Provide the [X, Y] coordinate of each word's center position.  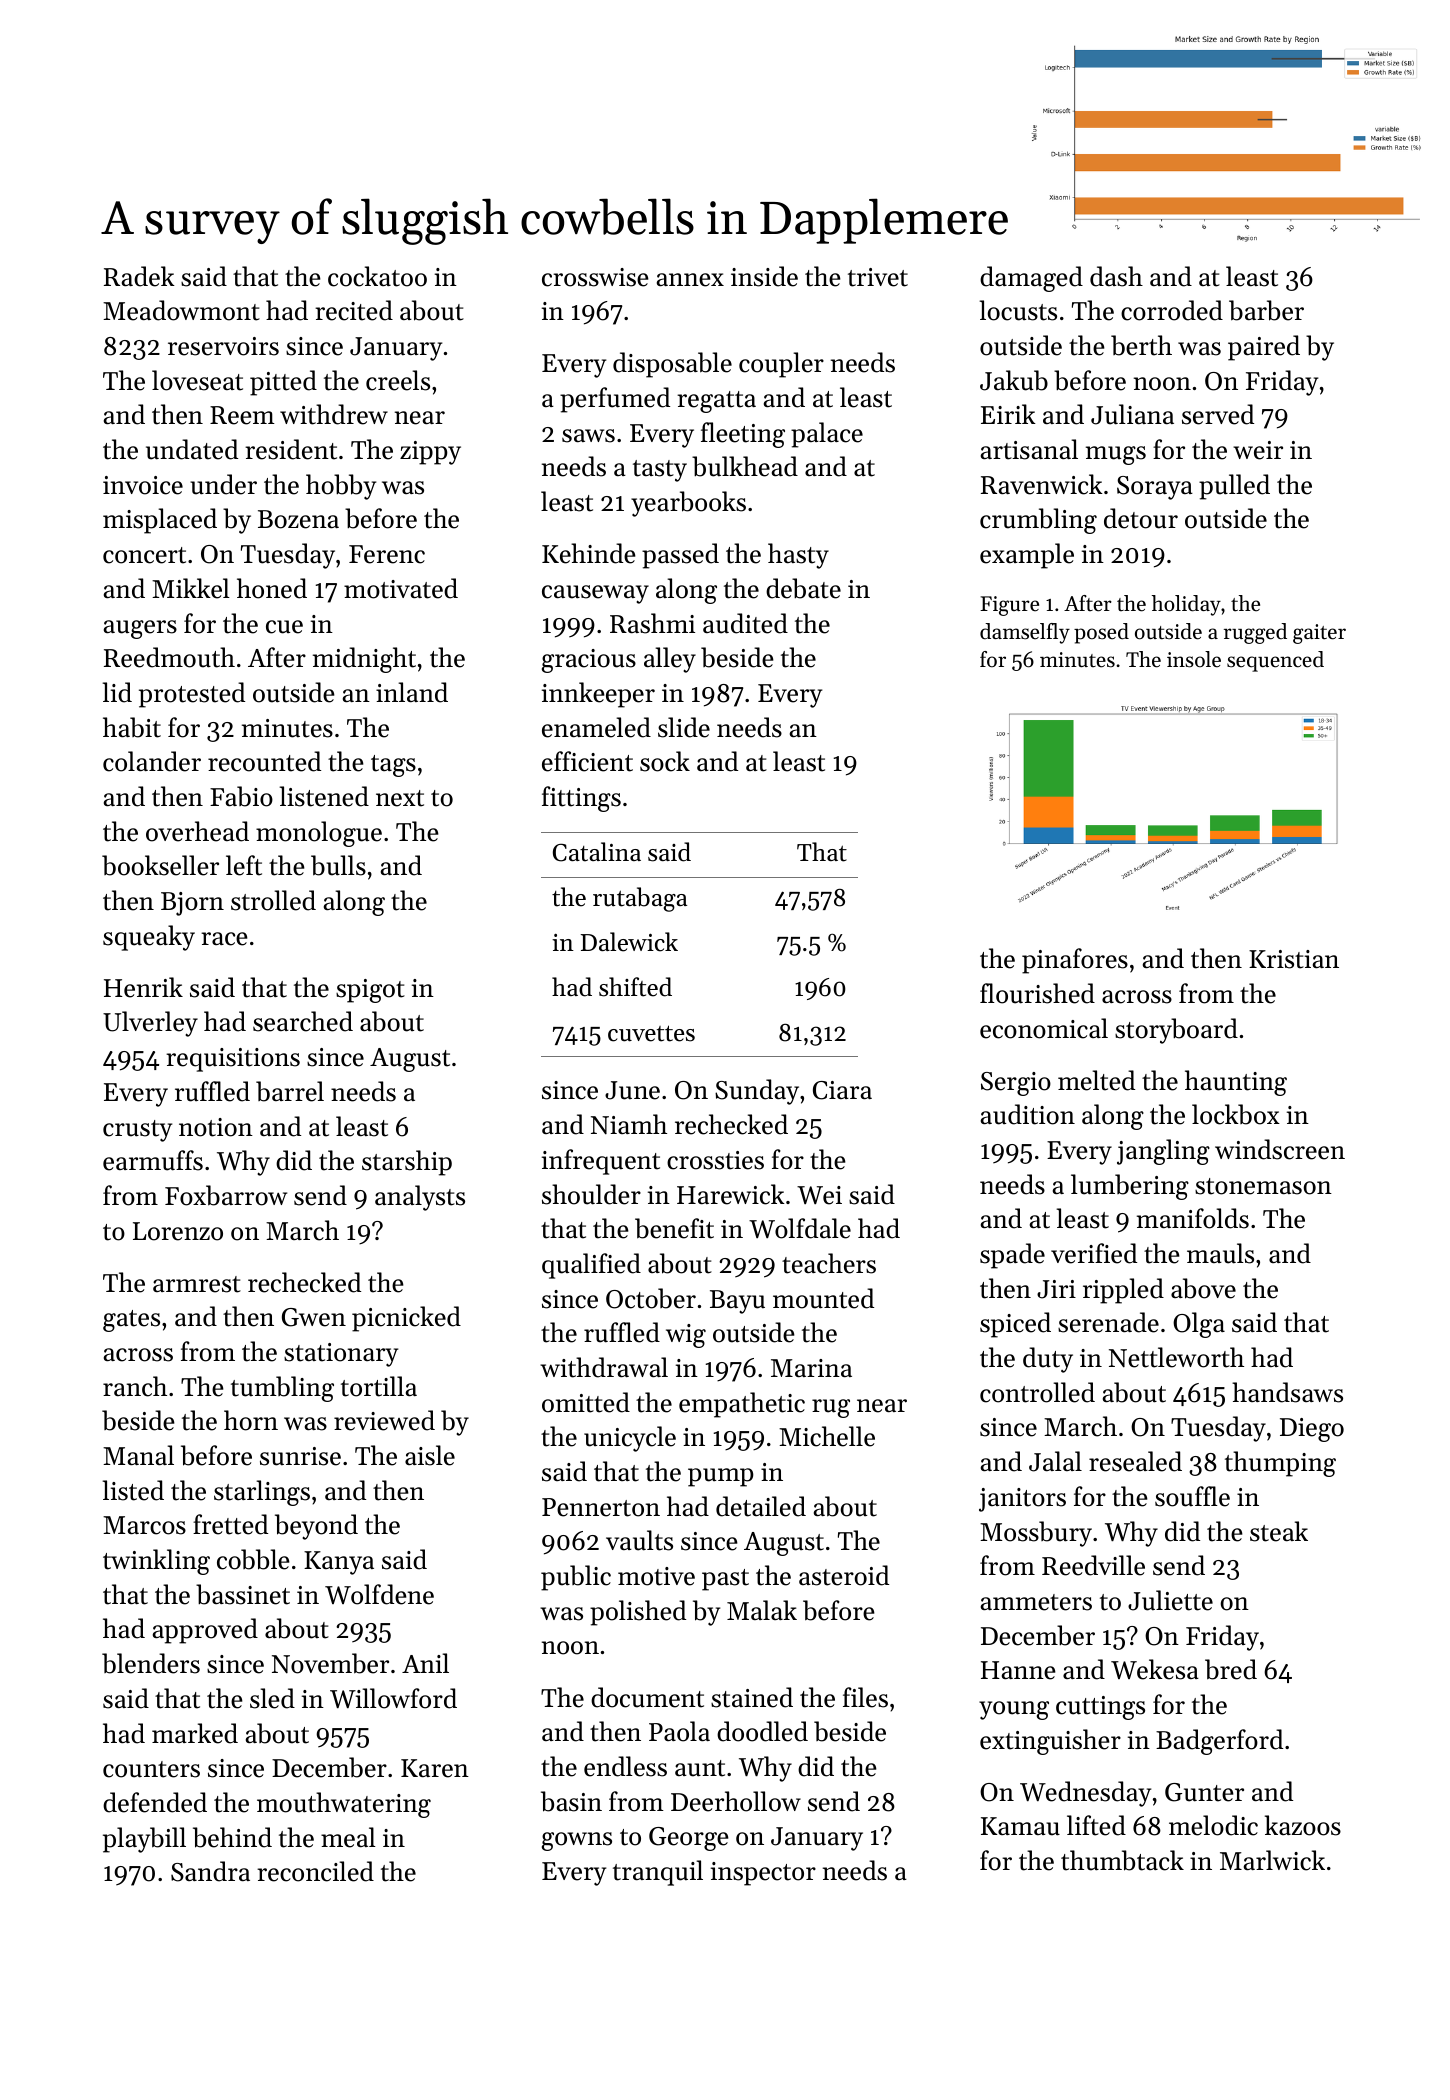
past [725, 1580]
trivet [878, 277]
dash [1116, 276]
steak [1279, 1531]
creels [398, 380]
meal [348, 1837]
